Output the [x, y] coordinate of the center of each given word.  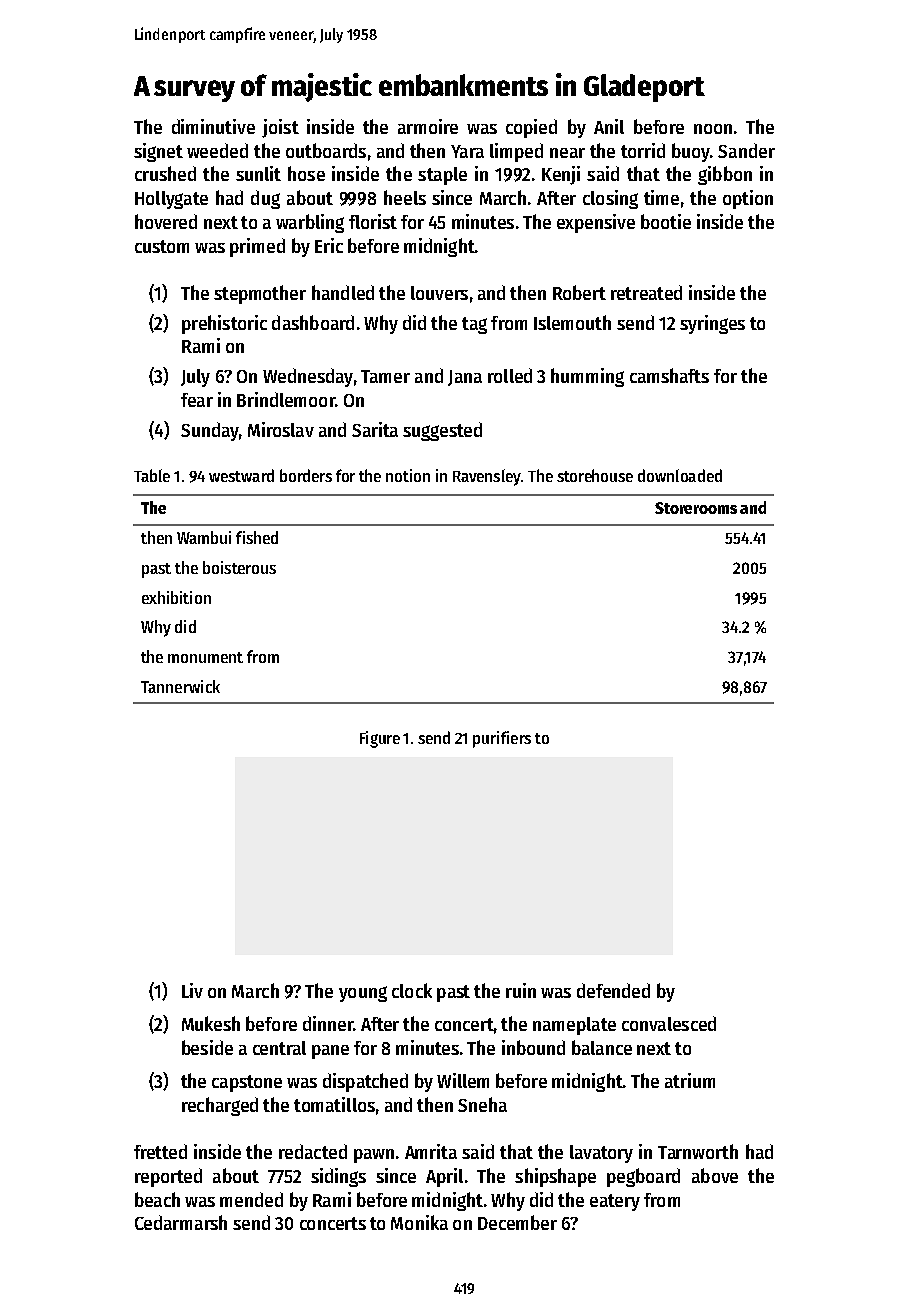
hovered [166, 221]
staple [442, 176]
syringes [712, 324]
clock [412, 990]
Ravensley [487, 477]
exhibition [176, 597]
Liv [192, 990]
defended [613, 990]
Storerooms [696, 508]
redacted [313, 1151]
